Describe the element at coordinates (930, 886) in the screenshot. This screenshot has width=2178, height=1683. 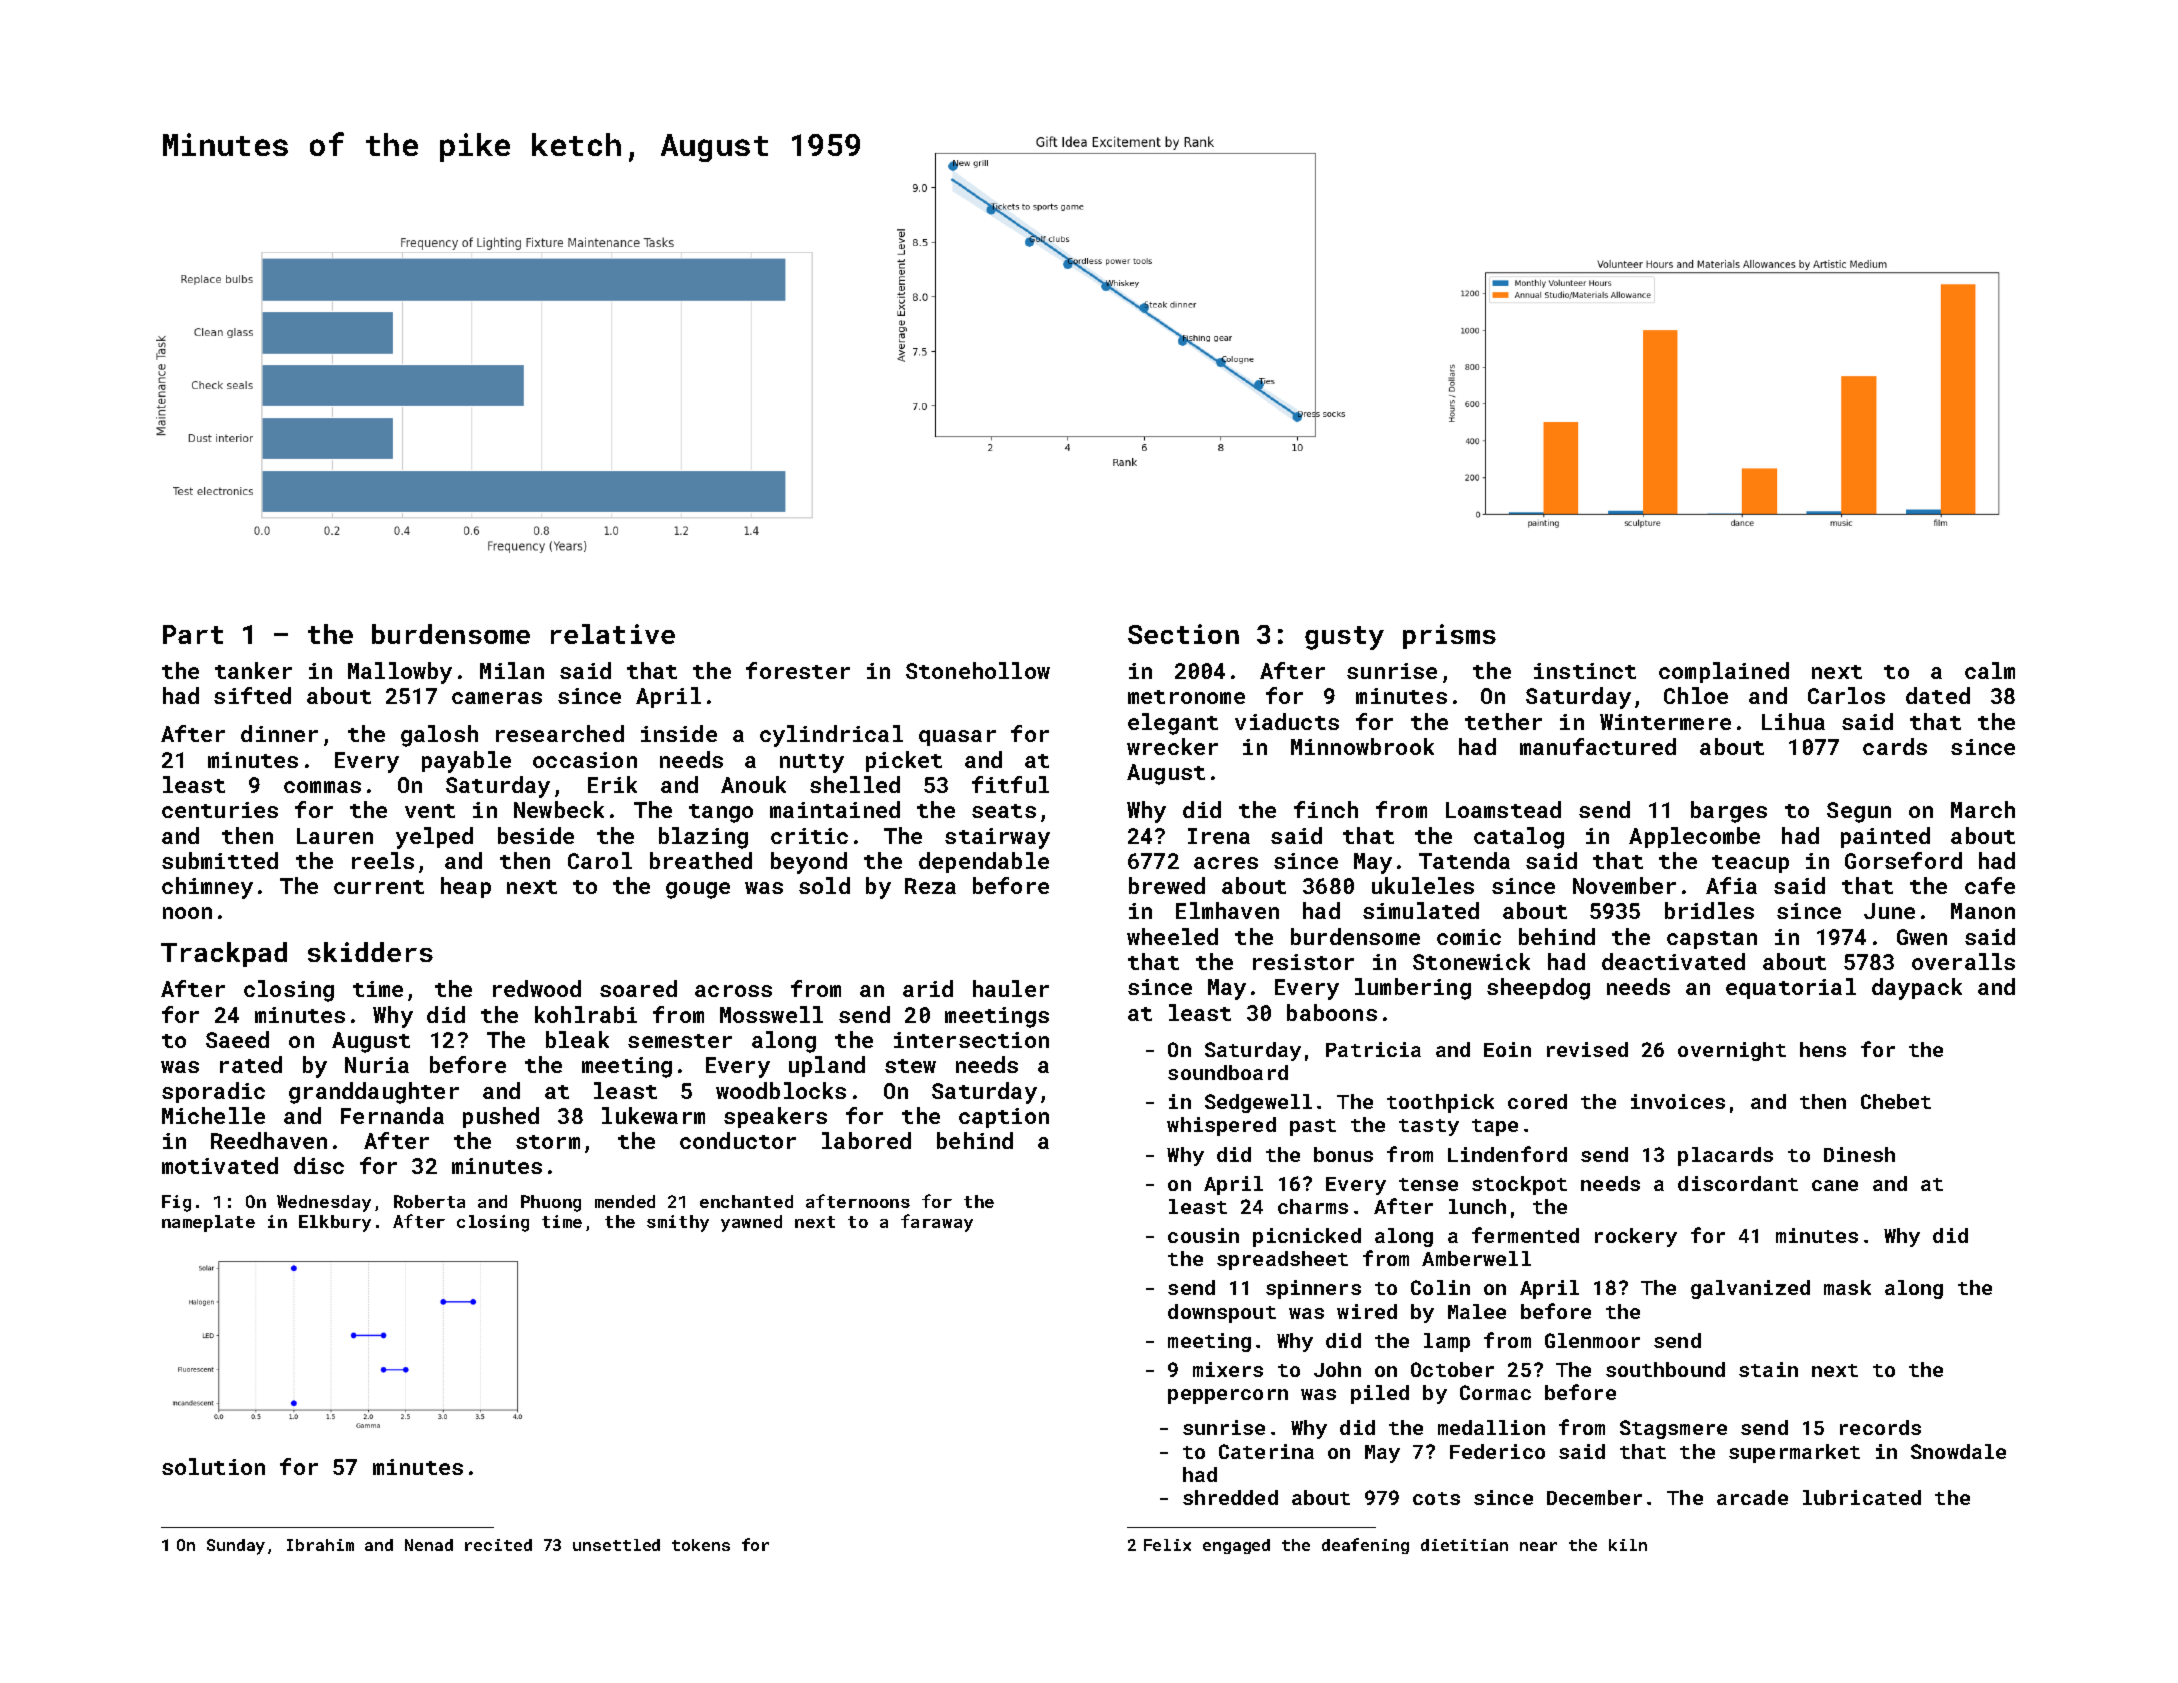
I see `Reza` at that location.
